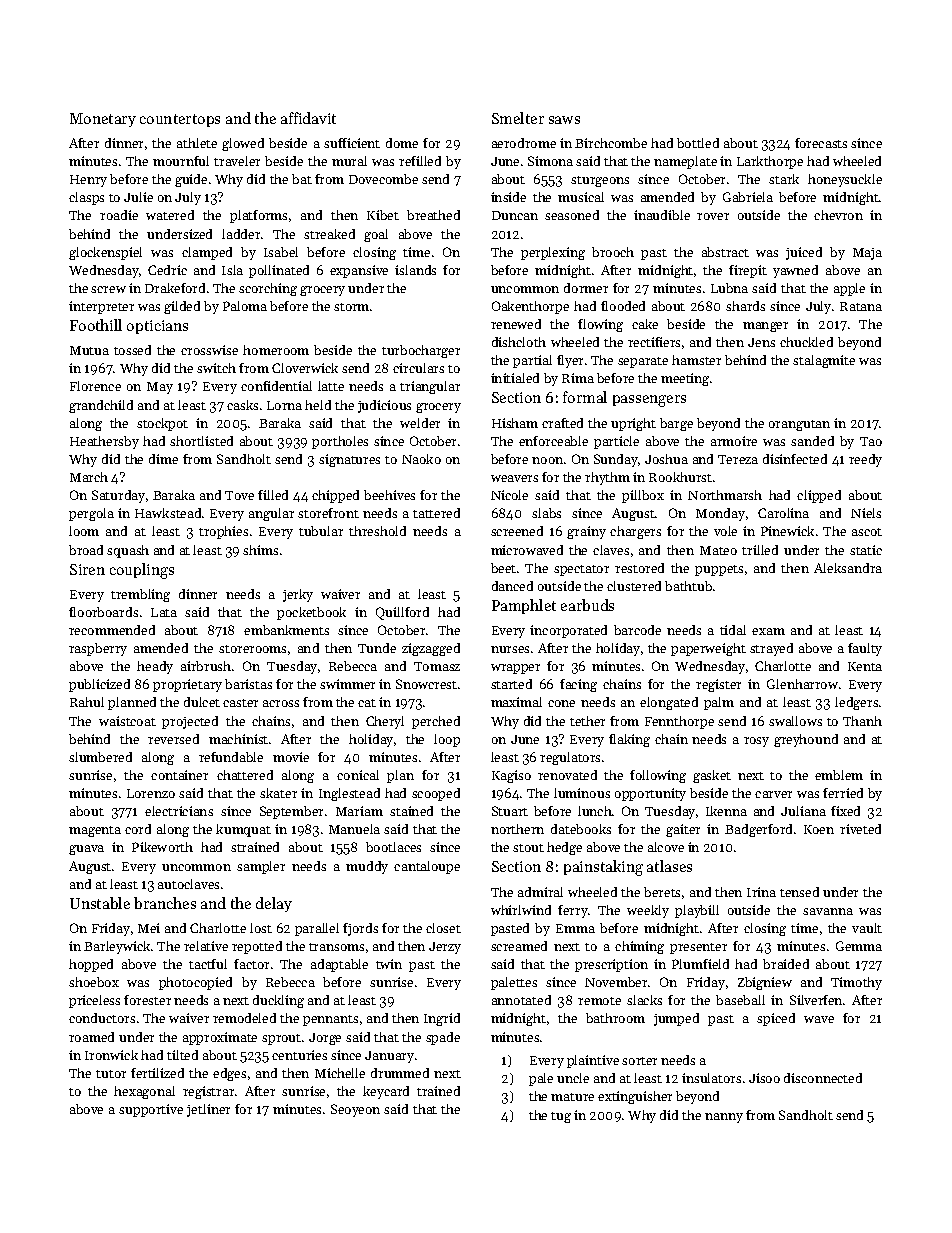 The width and height of the image is (952, 1233). What do you see at coordinates (411, 811) in the image?
I see `stained` at bounding box center [411, 811].
